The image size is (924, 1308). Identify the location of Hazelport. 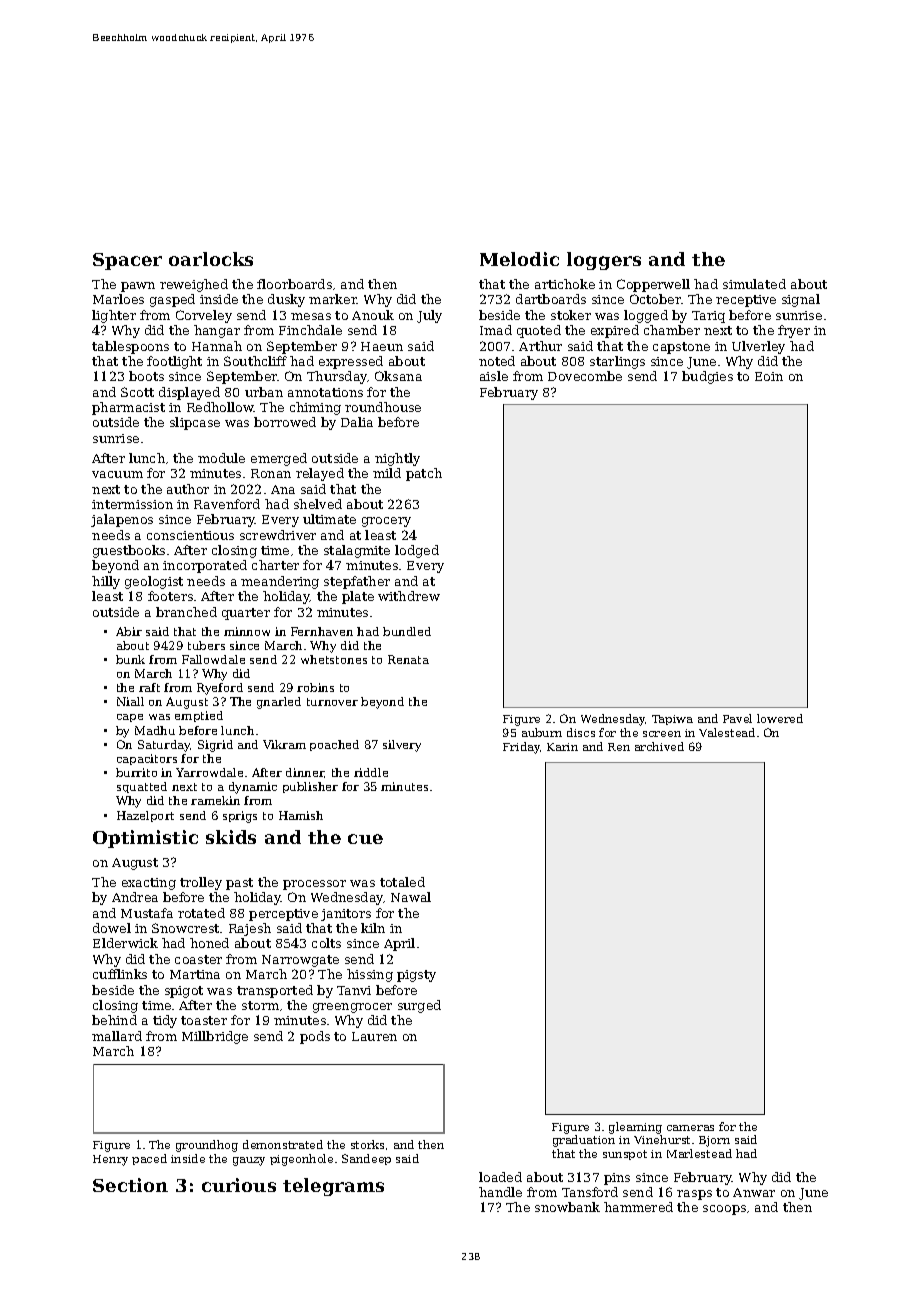
(145, 816).
